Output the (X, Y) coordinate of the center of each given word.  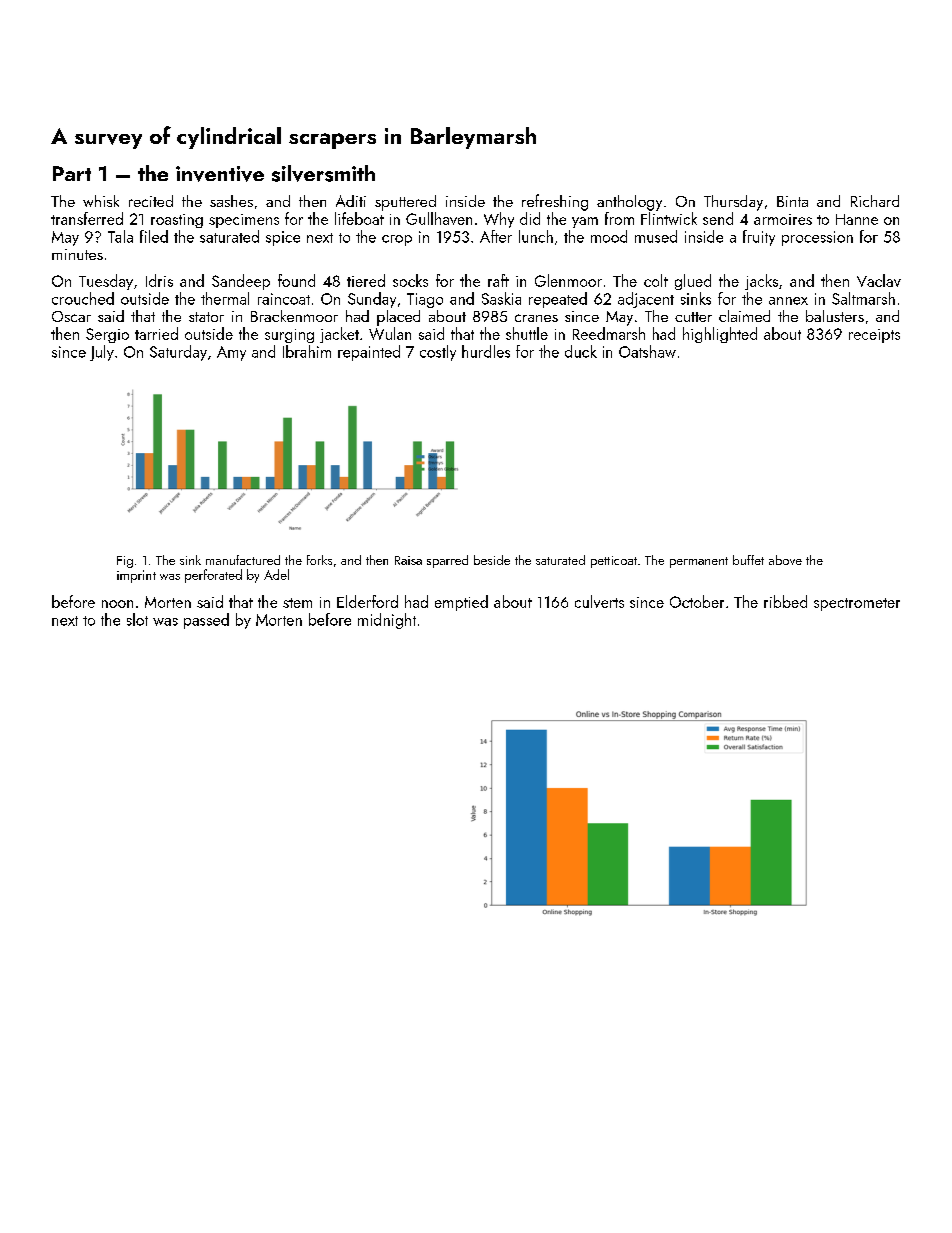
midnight (387, 621)
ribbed (785, 601)
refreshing (555, 202)
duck (581, 351)
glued (693, 282)
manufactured (243, 560)
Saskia (501, 298)
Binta (792, 201)
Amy (231, 353)
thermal (225, 298)
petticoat (614, 562)
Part (72, 173)
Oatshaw (647, 351)
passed (206, 621)
